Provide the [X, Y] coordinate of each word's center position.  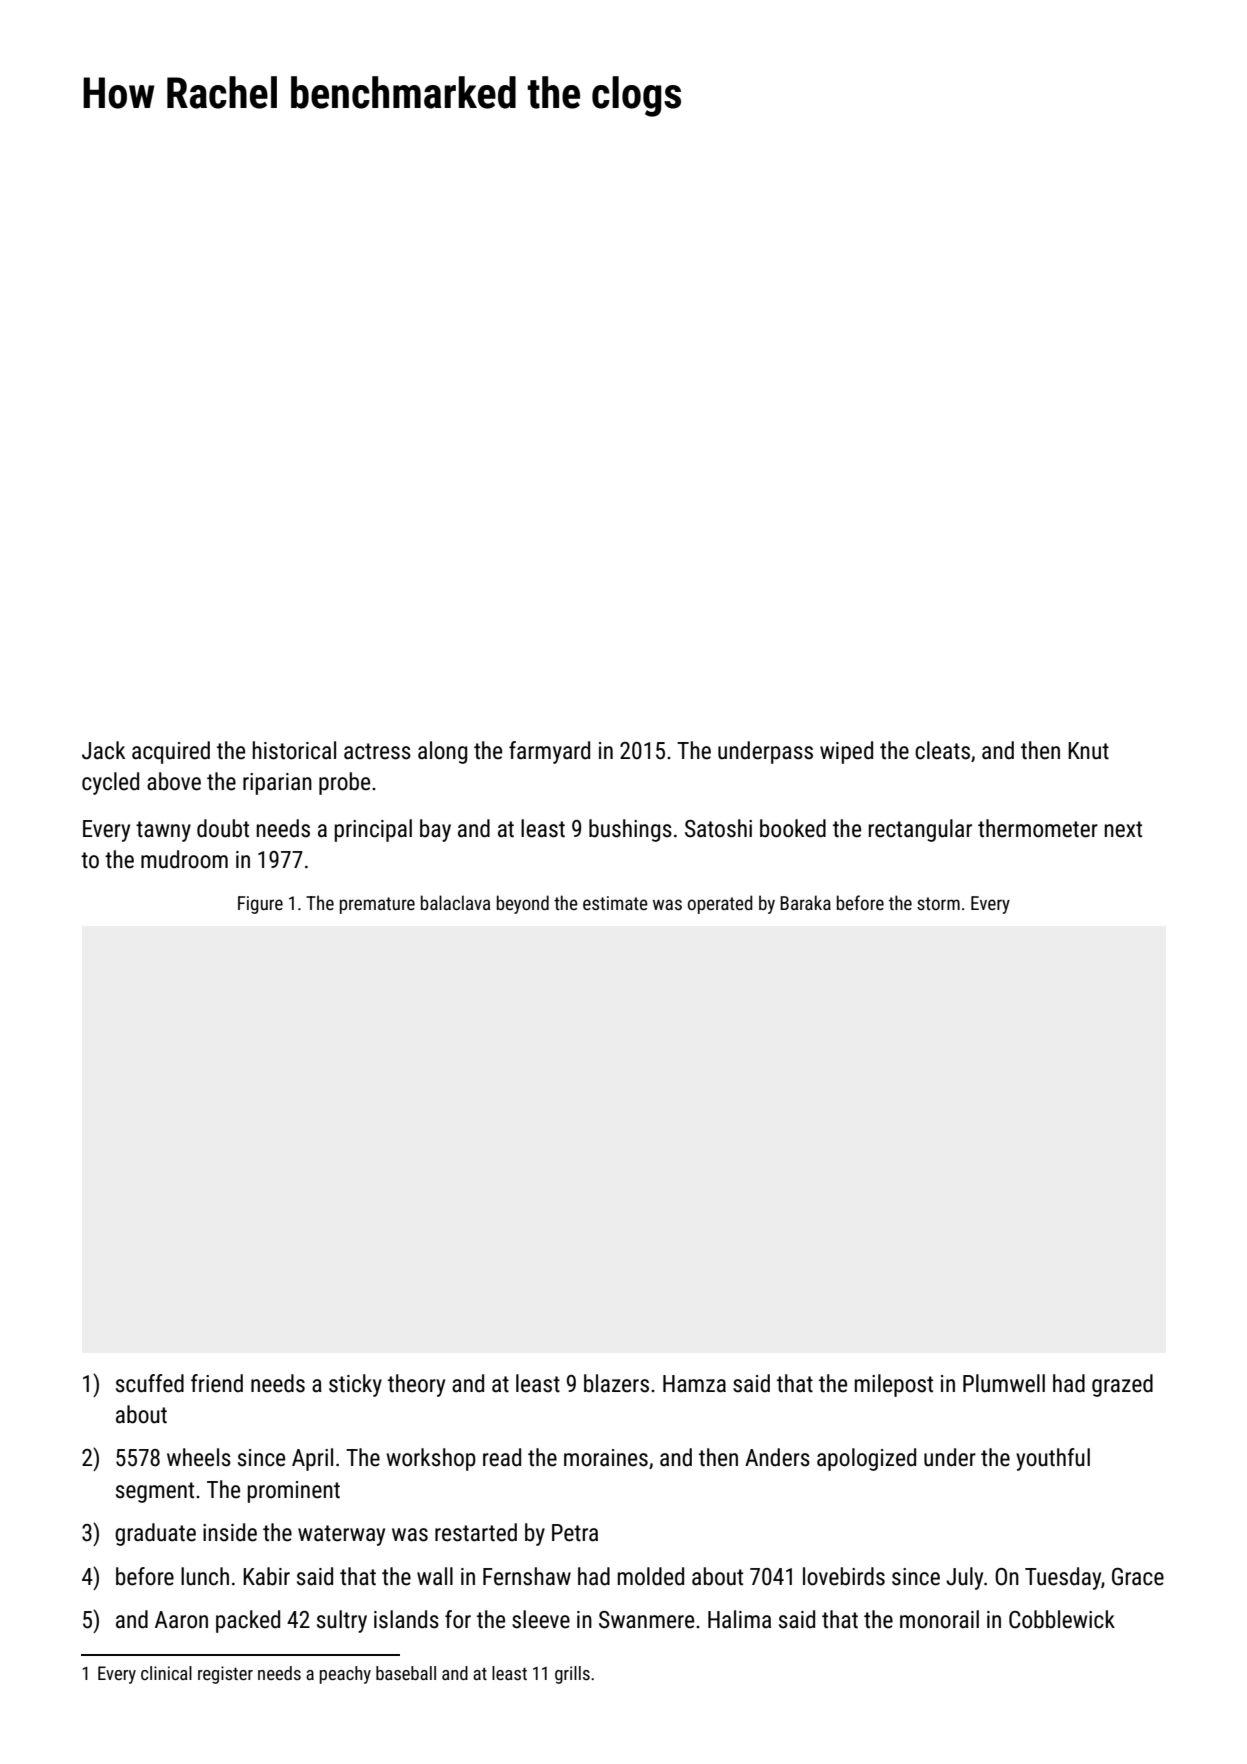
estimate [615, 903]
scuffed [150, 1383]
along [442, 752]
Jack [103, 750]
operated [720, 904]
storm [938, 903]
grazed [1122, 1385]
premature [377, 905]
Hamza [694, 1384]
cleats [942, 750]
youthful [1053, 1459]
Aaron [181, 1620]
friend [217, 1383]
